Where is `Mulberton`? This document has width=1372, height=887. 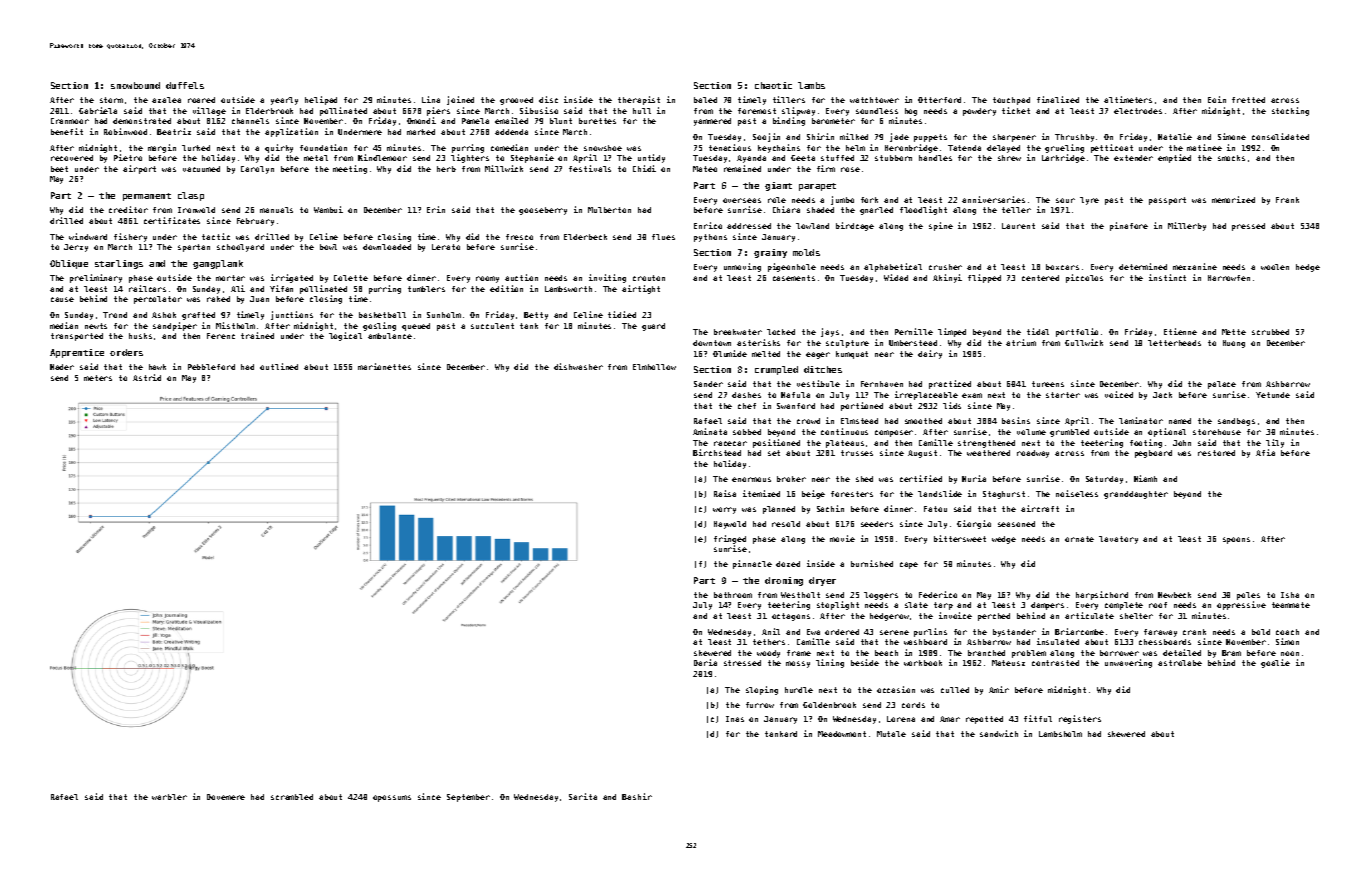
Mulberton is located at coordinates (609, 210).
